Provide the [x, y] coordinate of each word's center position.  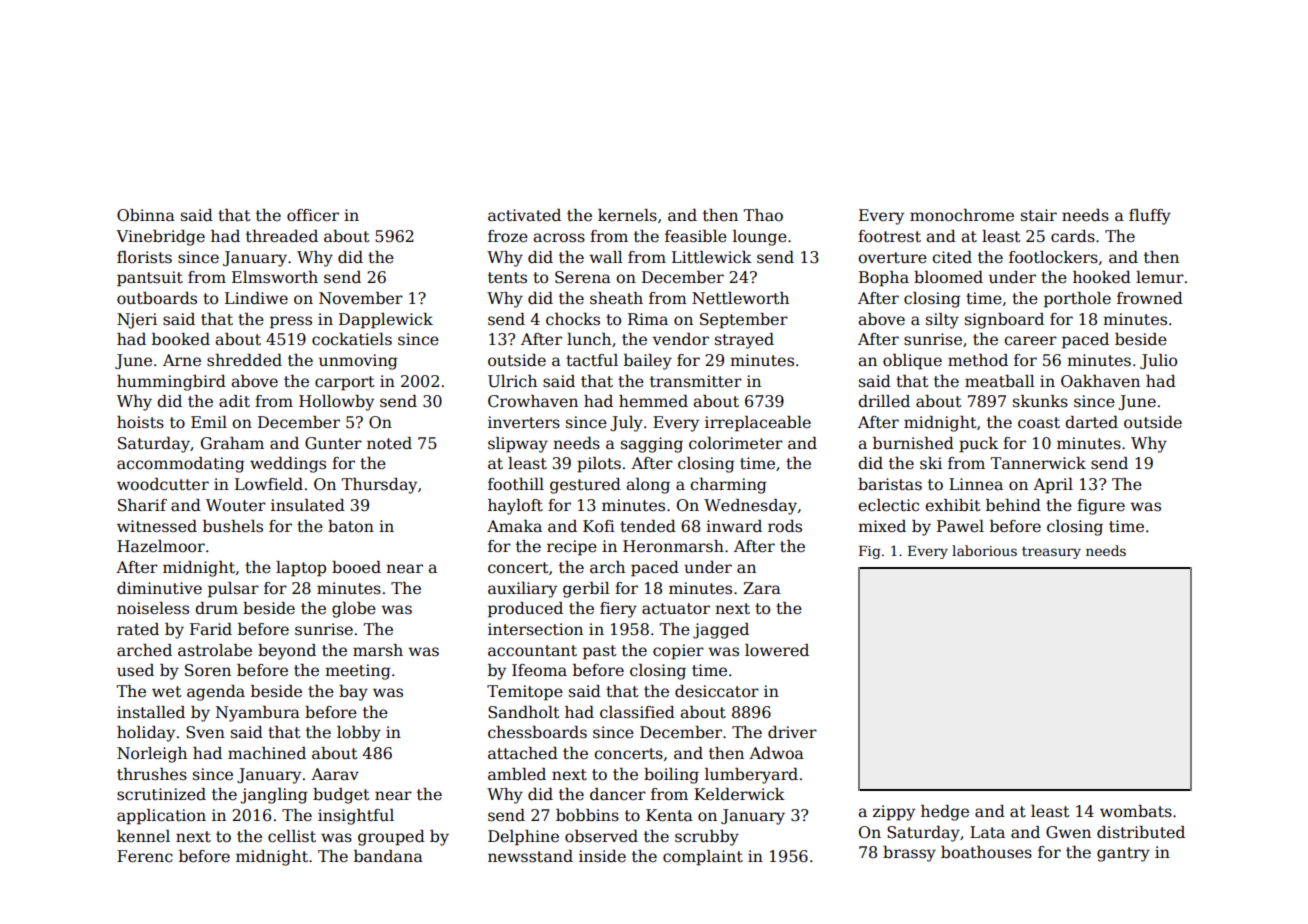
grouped [391, 838]
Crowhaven [533, 401]
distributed [1141, 832]
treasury [1051, 552]
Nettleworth [740, 298]
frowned [1150, 298]
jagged [721, 631]
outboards [157, 298]
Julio [1158, 361]
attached [523, 753]
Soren [208, 670]
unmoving [358, 362]
